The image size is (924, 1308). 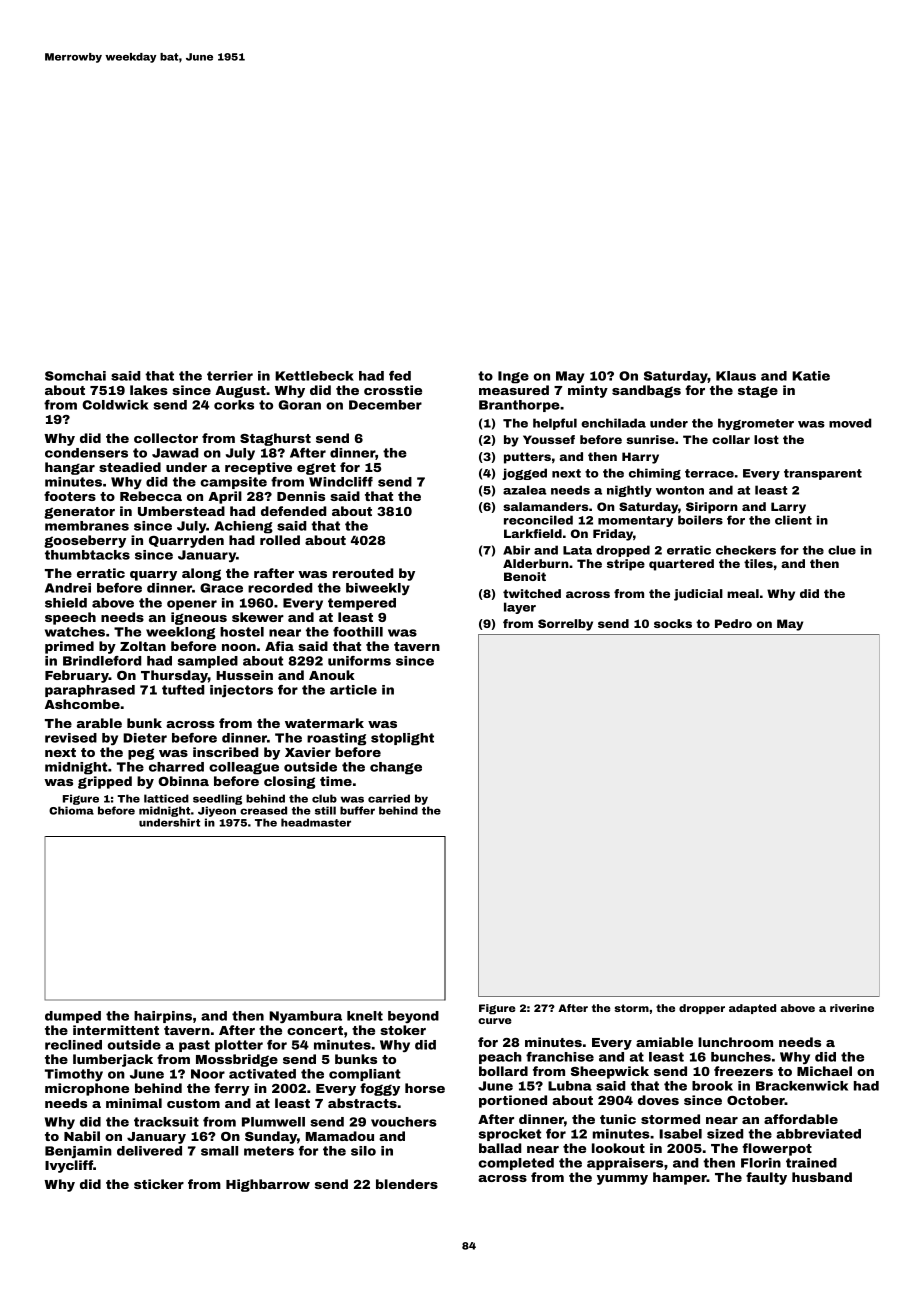 What do you see at coordinates (221, 588) in the document?
I see `Grace` at bounding box center [221, 588].
